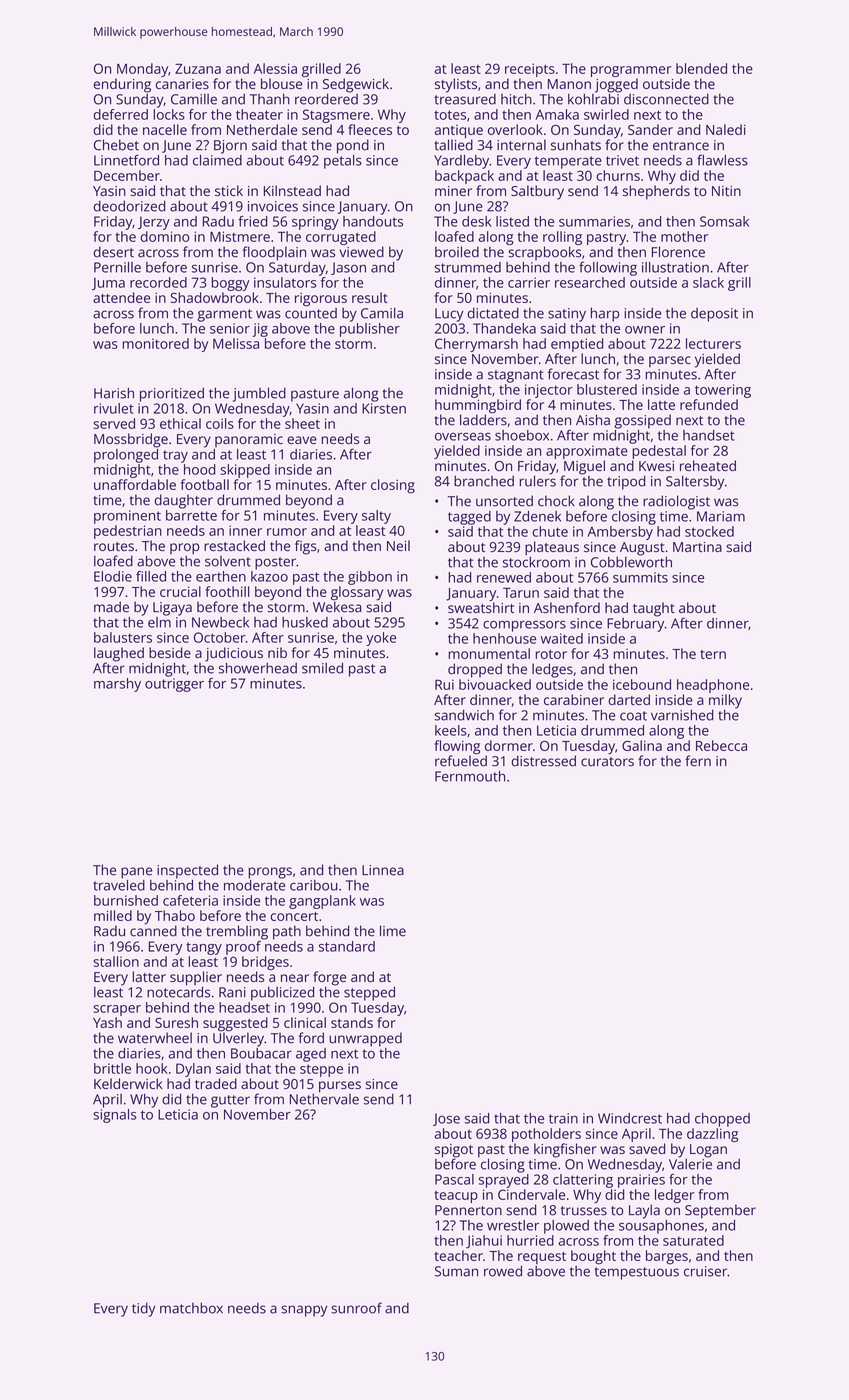 This screenshot has width=849, height=1400. What do you see at coordinates (115, 1116) in the screenshot?
I see `signals` at bounding box center [115, 1116].
